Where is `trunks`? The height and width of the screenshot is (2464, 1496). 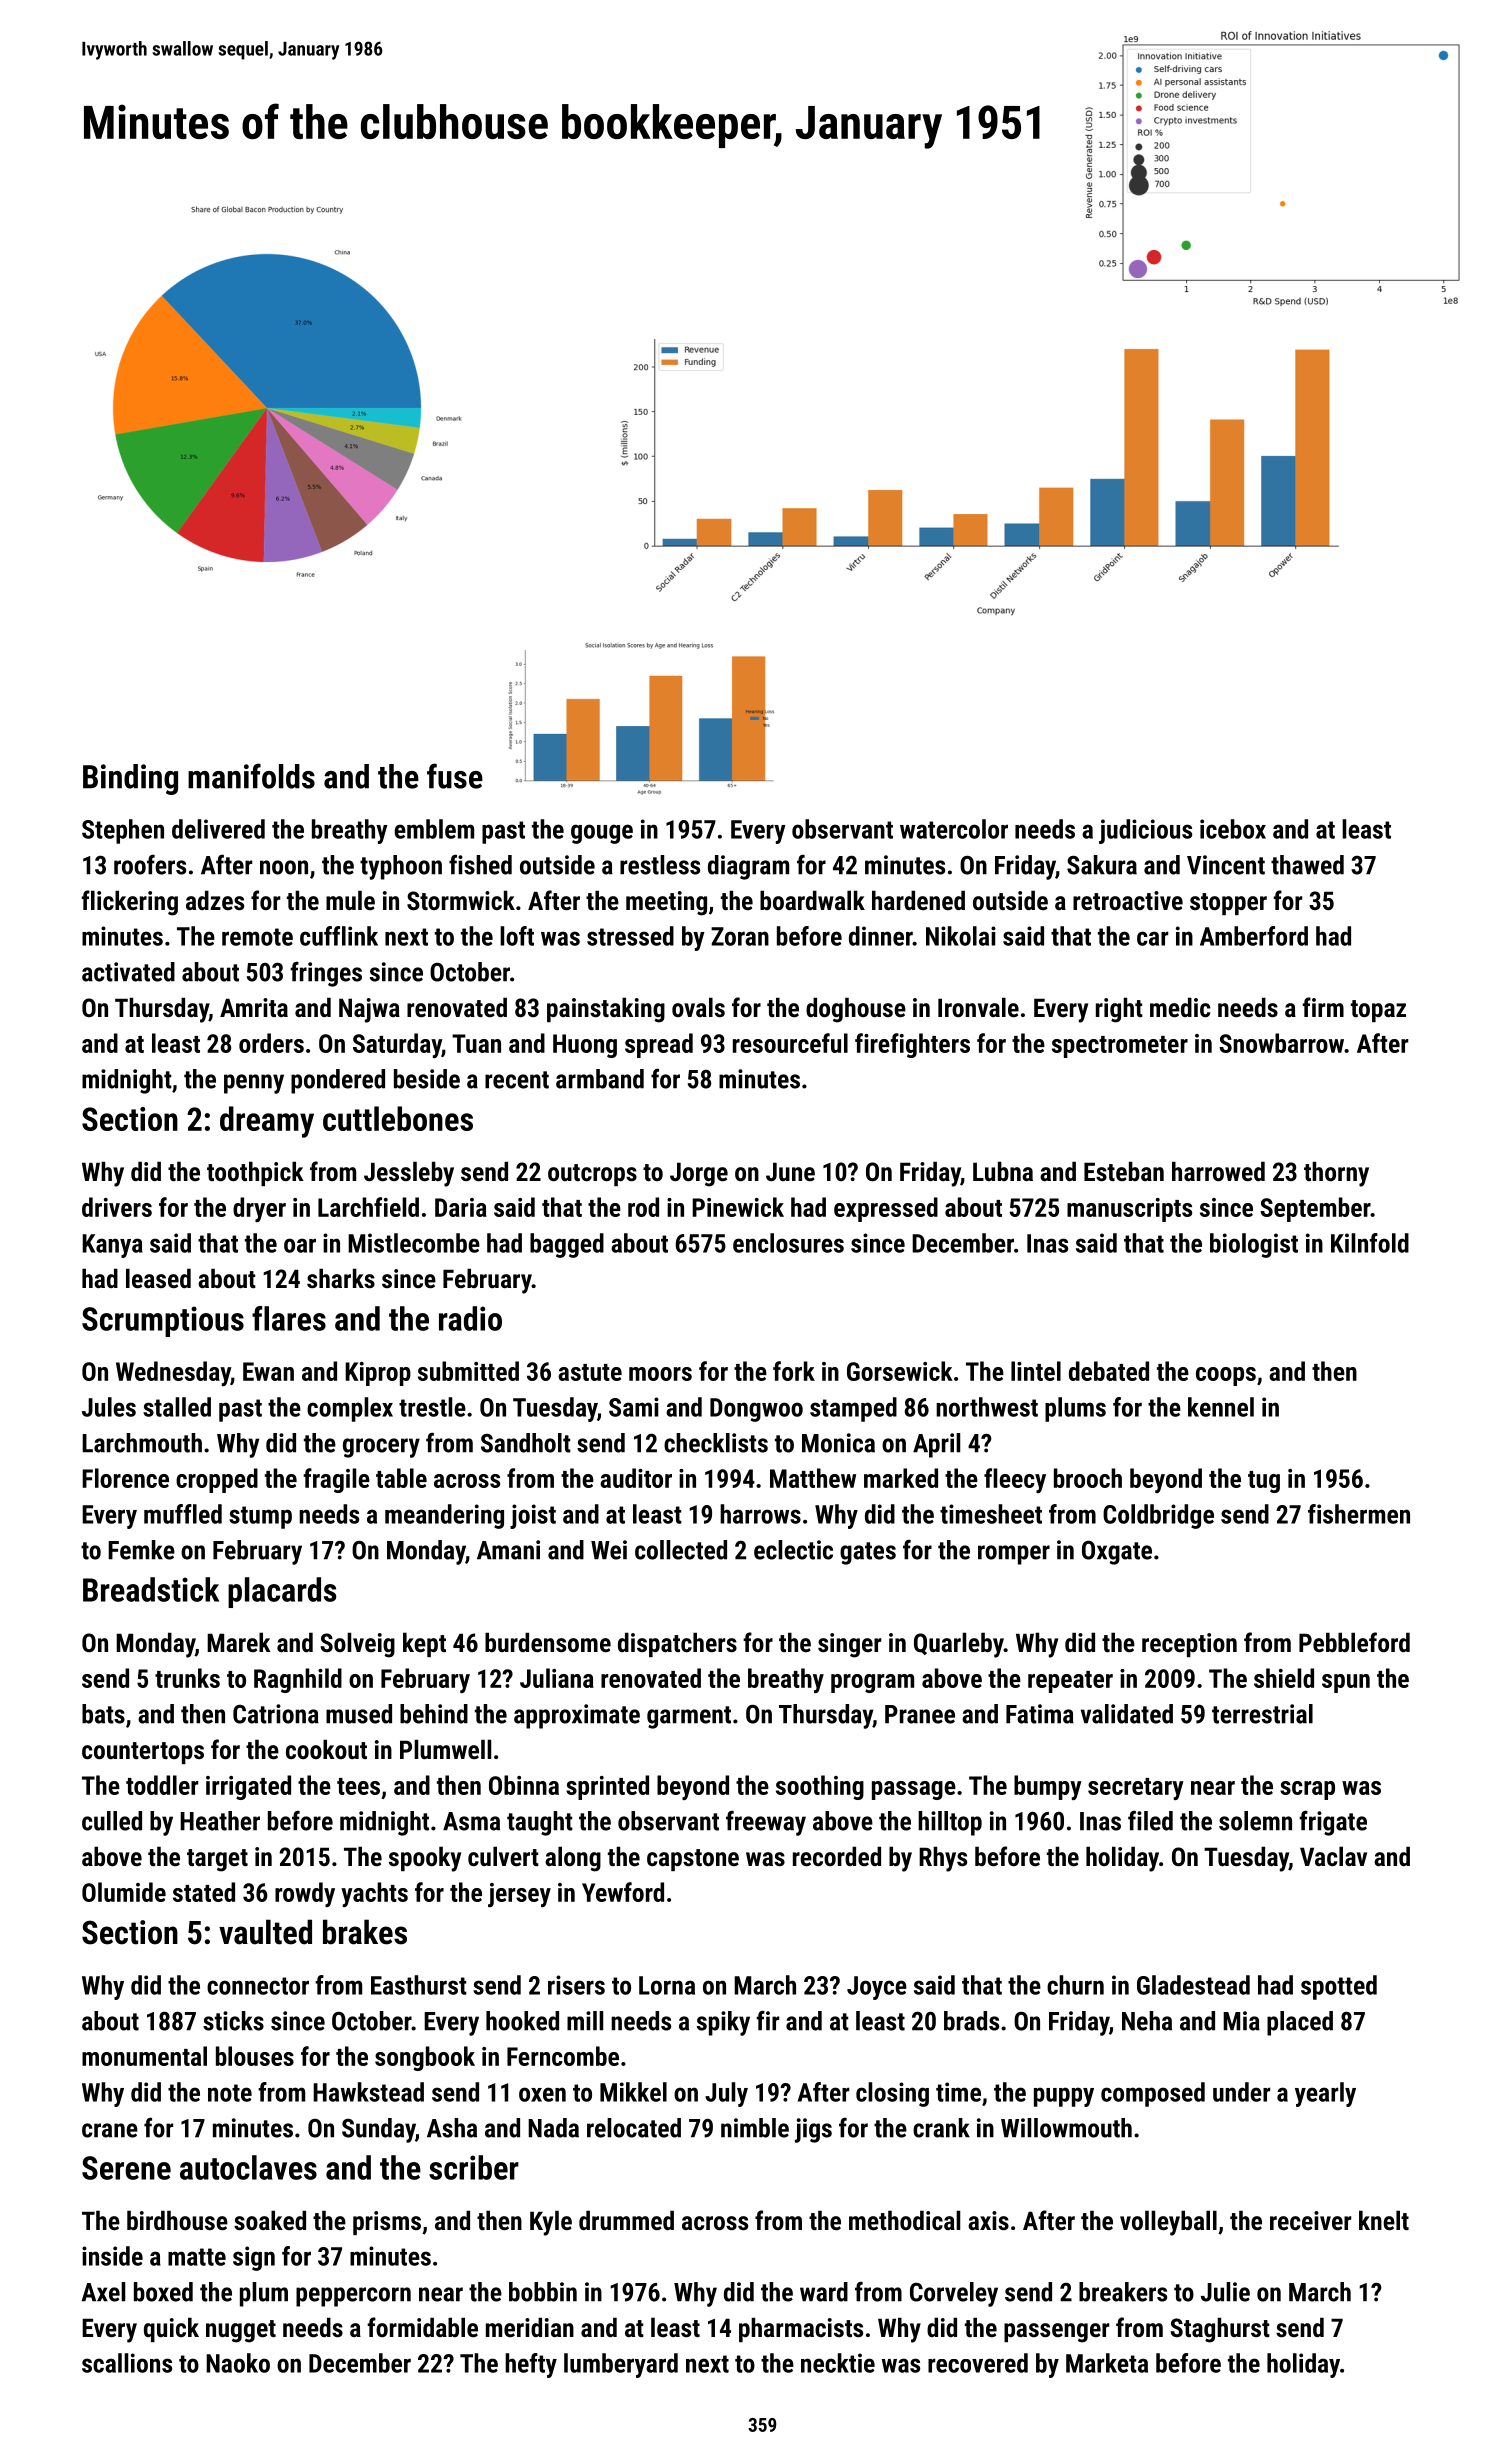
trunks is located at coordinates (187, 1678).
